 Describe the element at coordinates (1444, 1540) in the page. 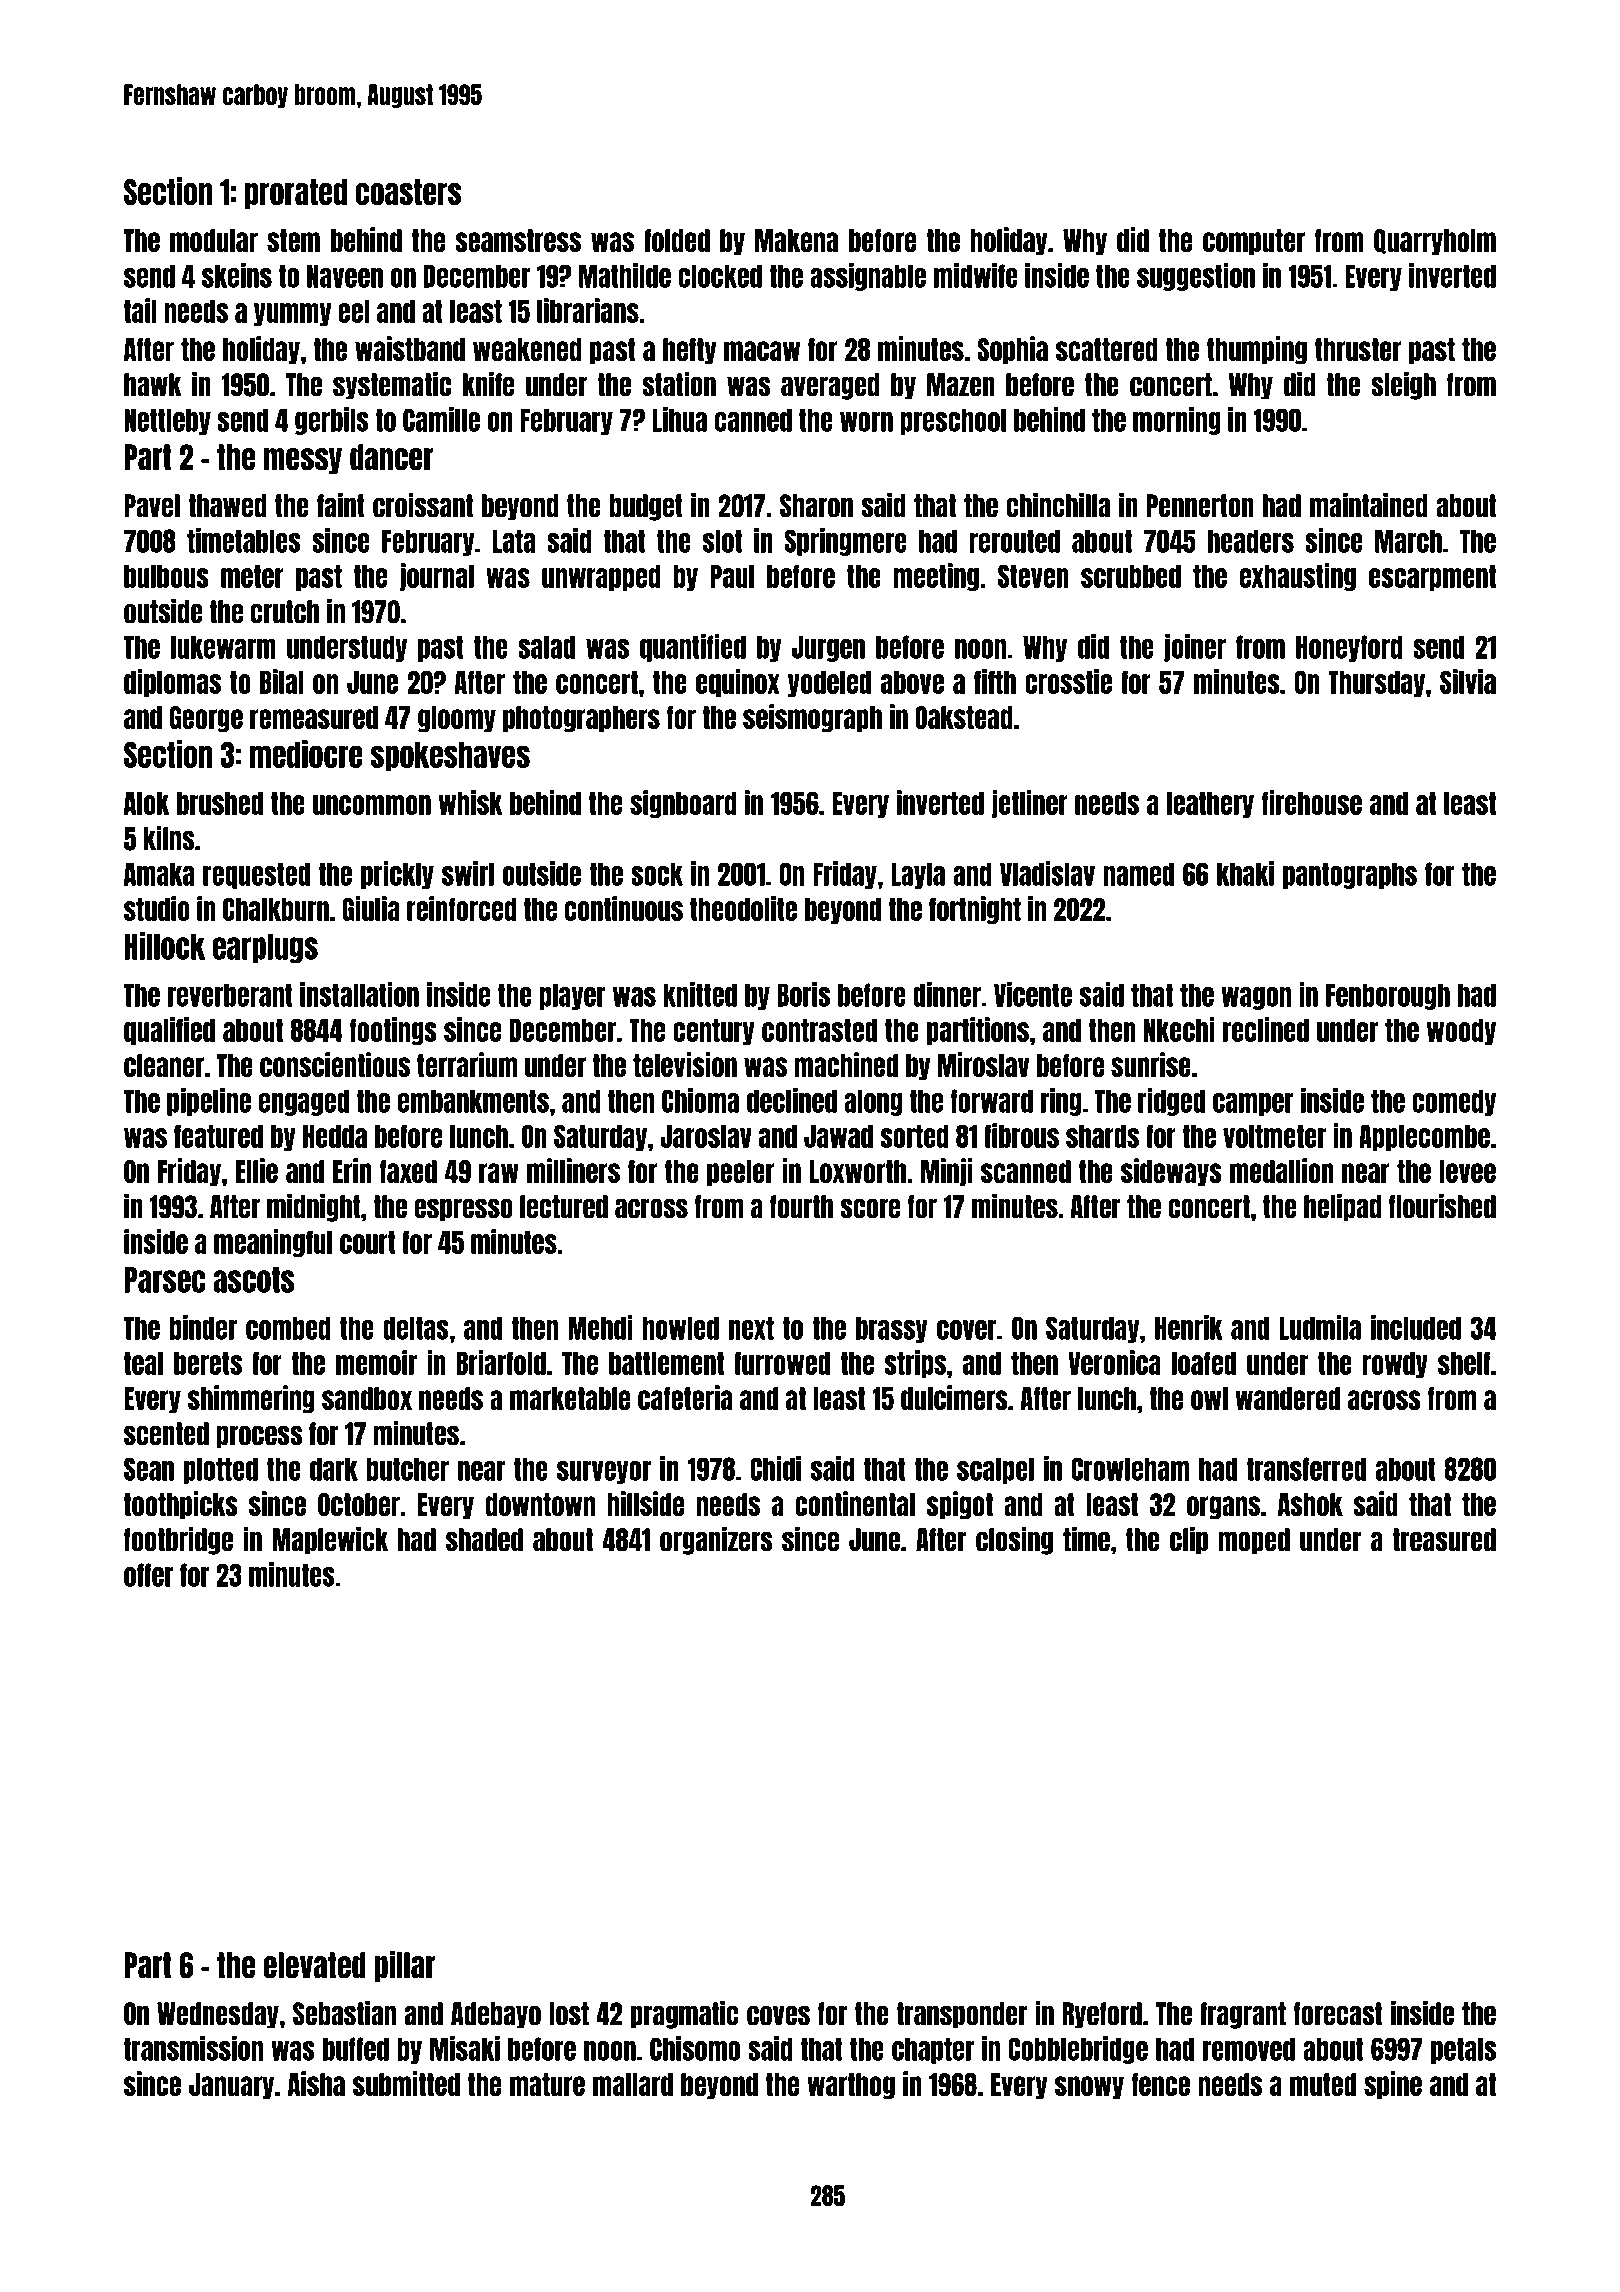

I see `treasured` at that location.
